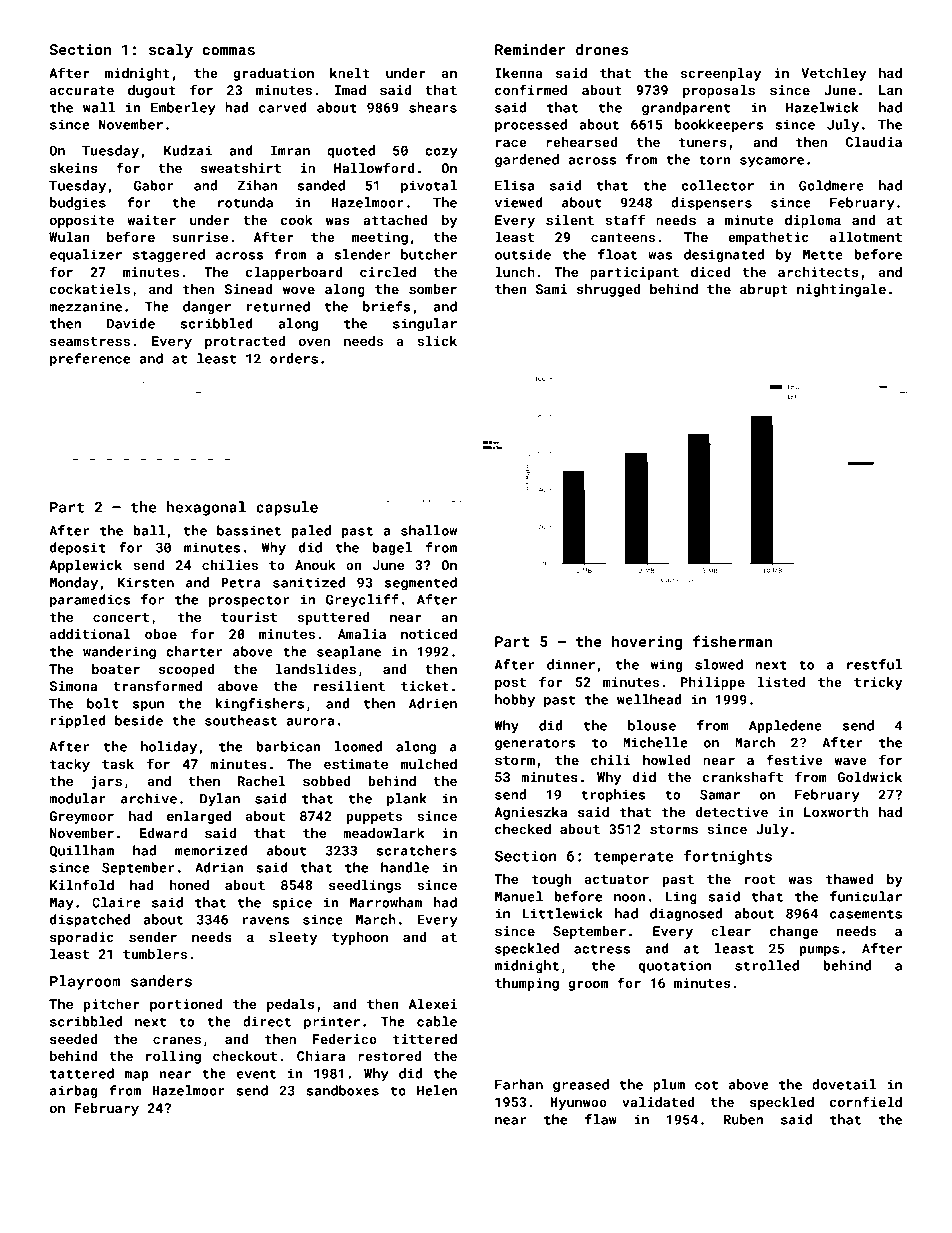  I want to click on Rachel, so click(262, 781).
